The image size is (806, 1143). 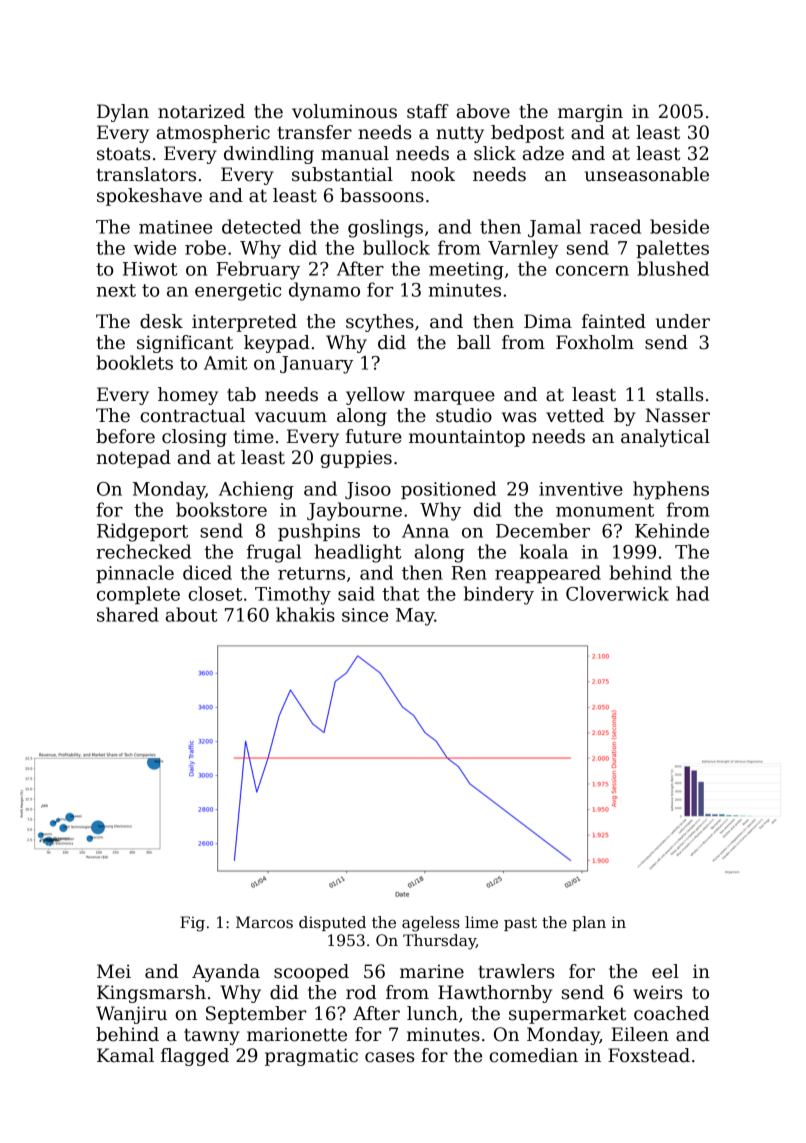 What do you see at coordinates (175, 227) in the page?
I see `matinee` at bounding box center [175, 227].
